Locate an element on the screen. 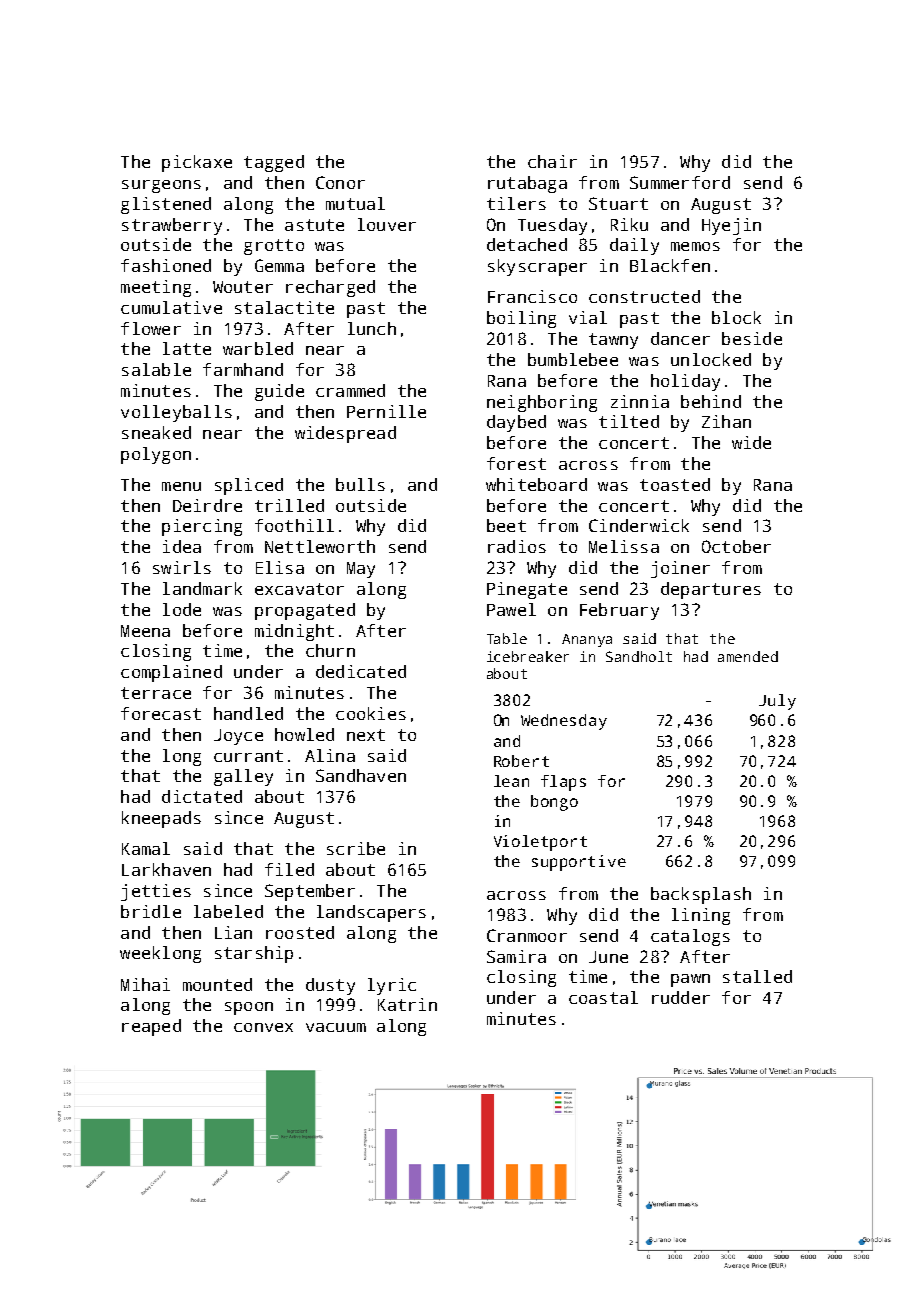 This screenshot has height=1311, width=924. vacuum is located at coordinates (336, 1027).
